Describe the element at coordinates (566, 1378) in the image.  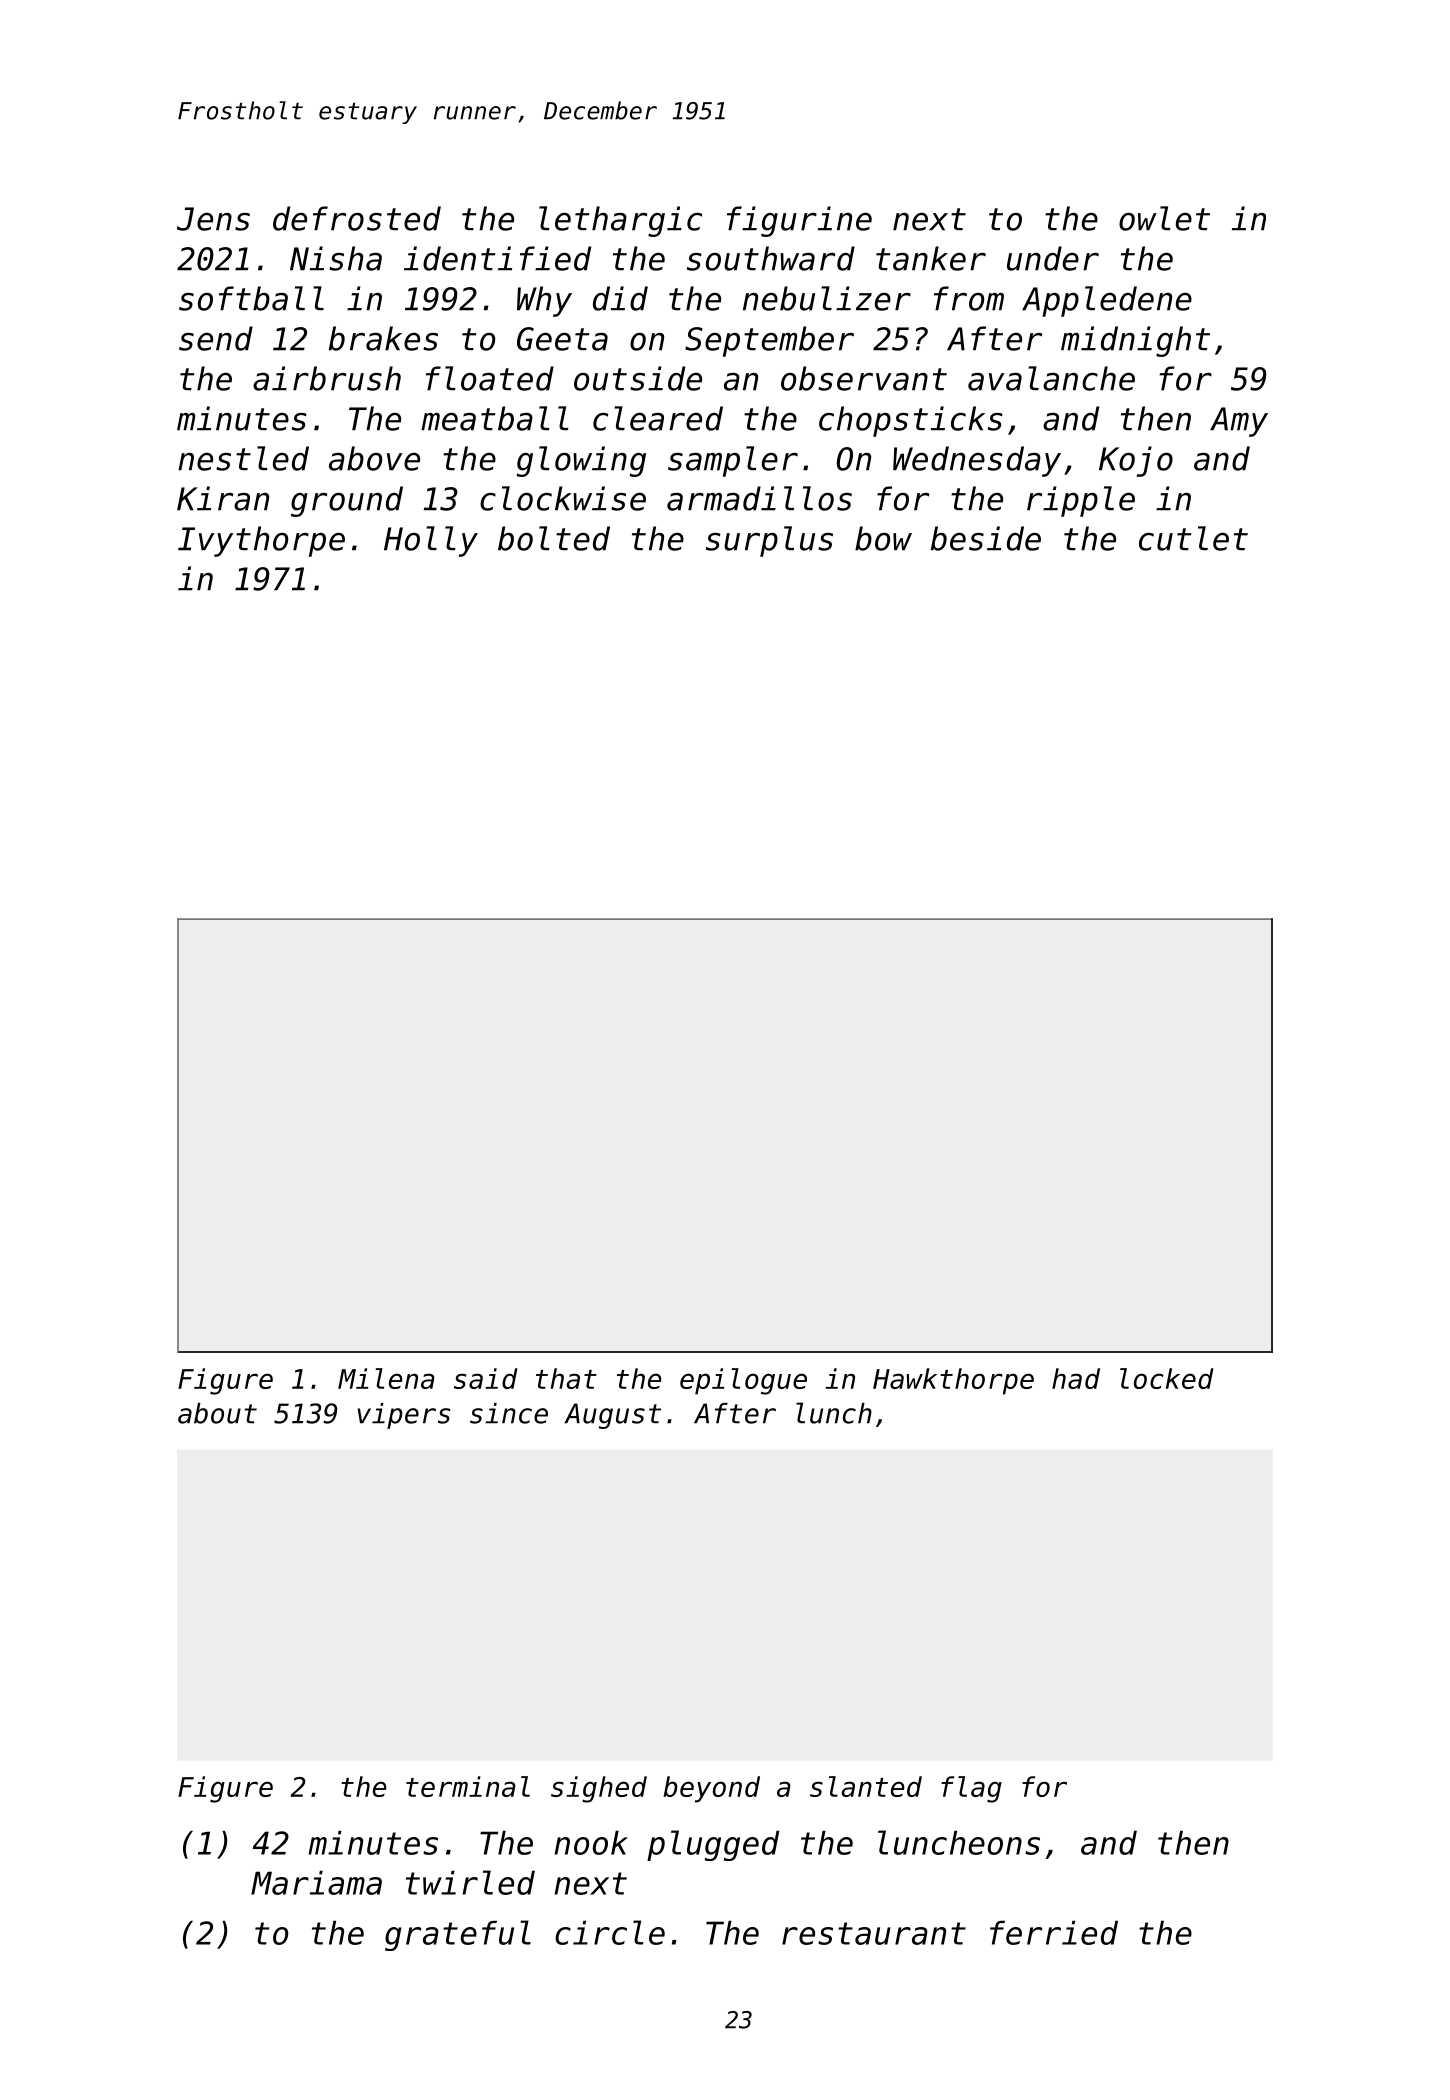
I see `that` at that location.
